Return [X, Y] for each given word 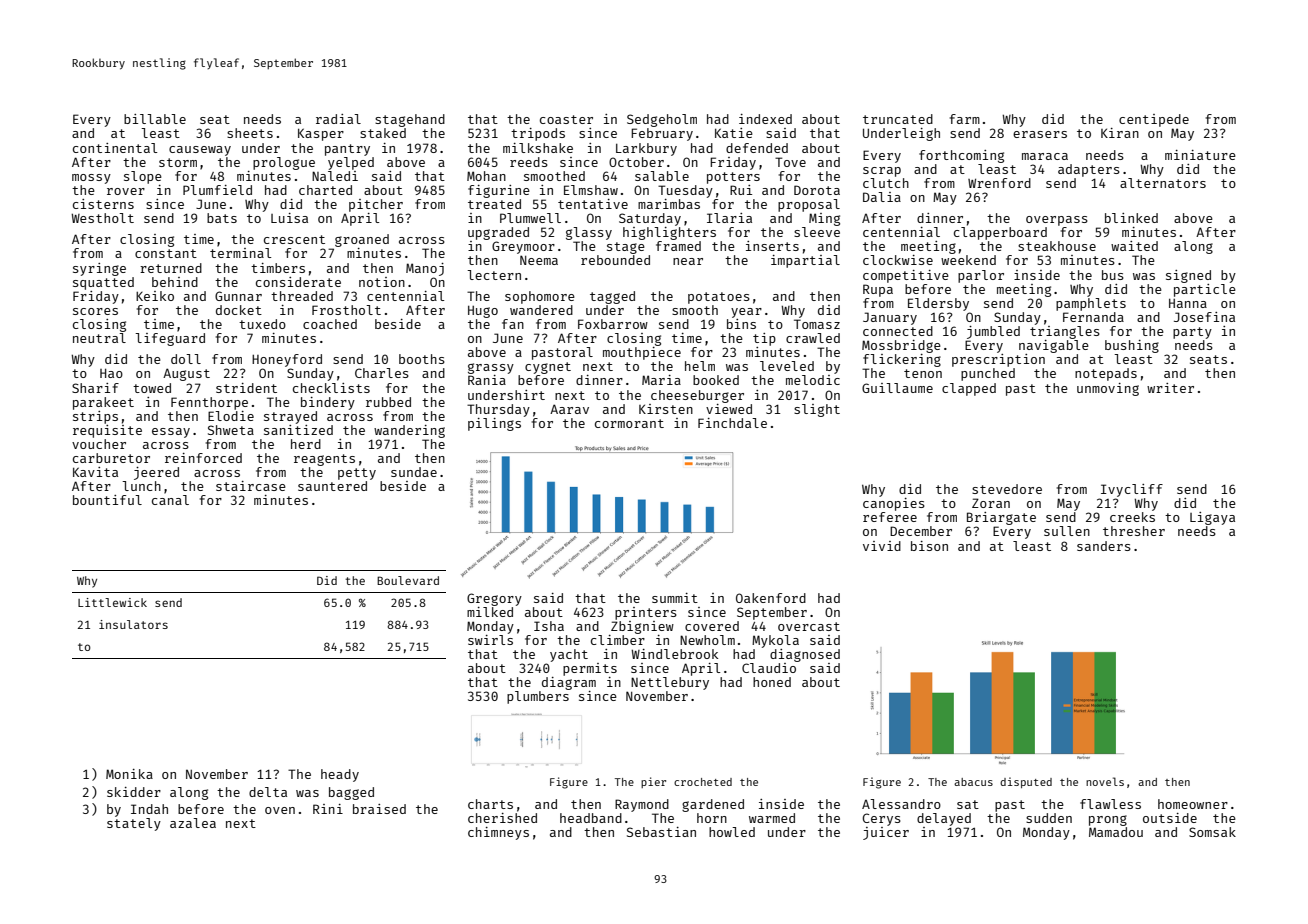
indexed [765, 119]
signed [1188, 276]
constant [166, 253]
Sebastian [661, 832]
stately [134, 824]
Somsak [1212, 832]
